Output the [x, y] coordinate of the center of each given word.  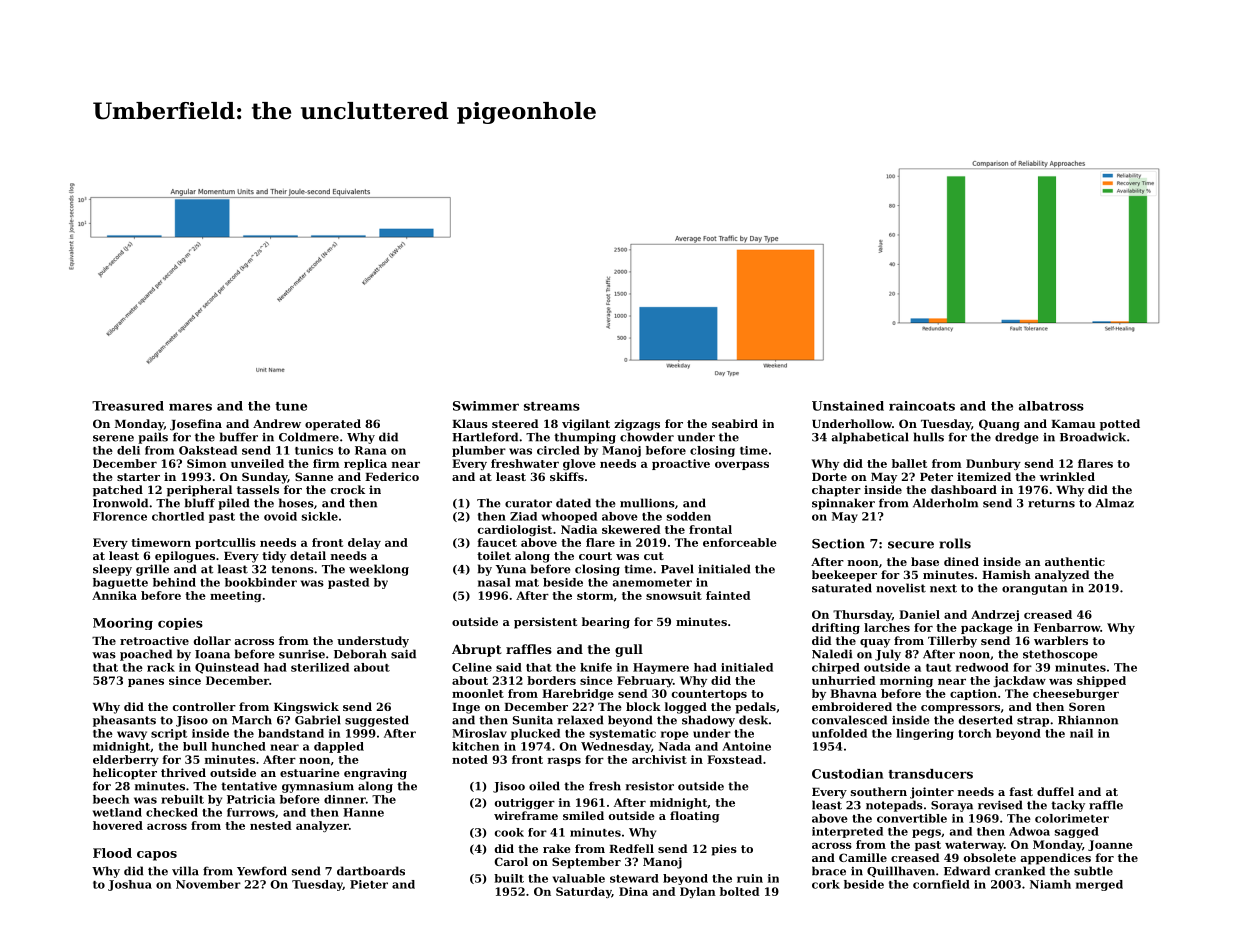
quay [875, 643]
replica [365, 464]
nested [271, 825]
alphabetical [870, 438]
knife [596, 667]
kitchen [475, 746]
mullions [647, 503]
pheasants [124, 721]
